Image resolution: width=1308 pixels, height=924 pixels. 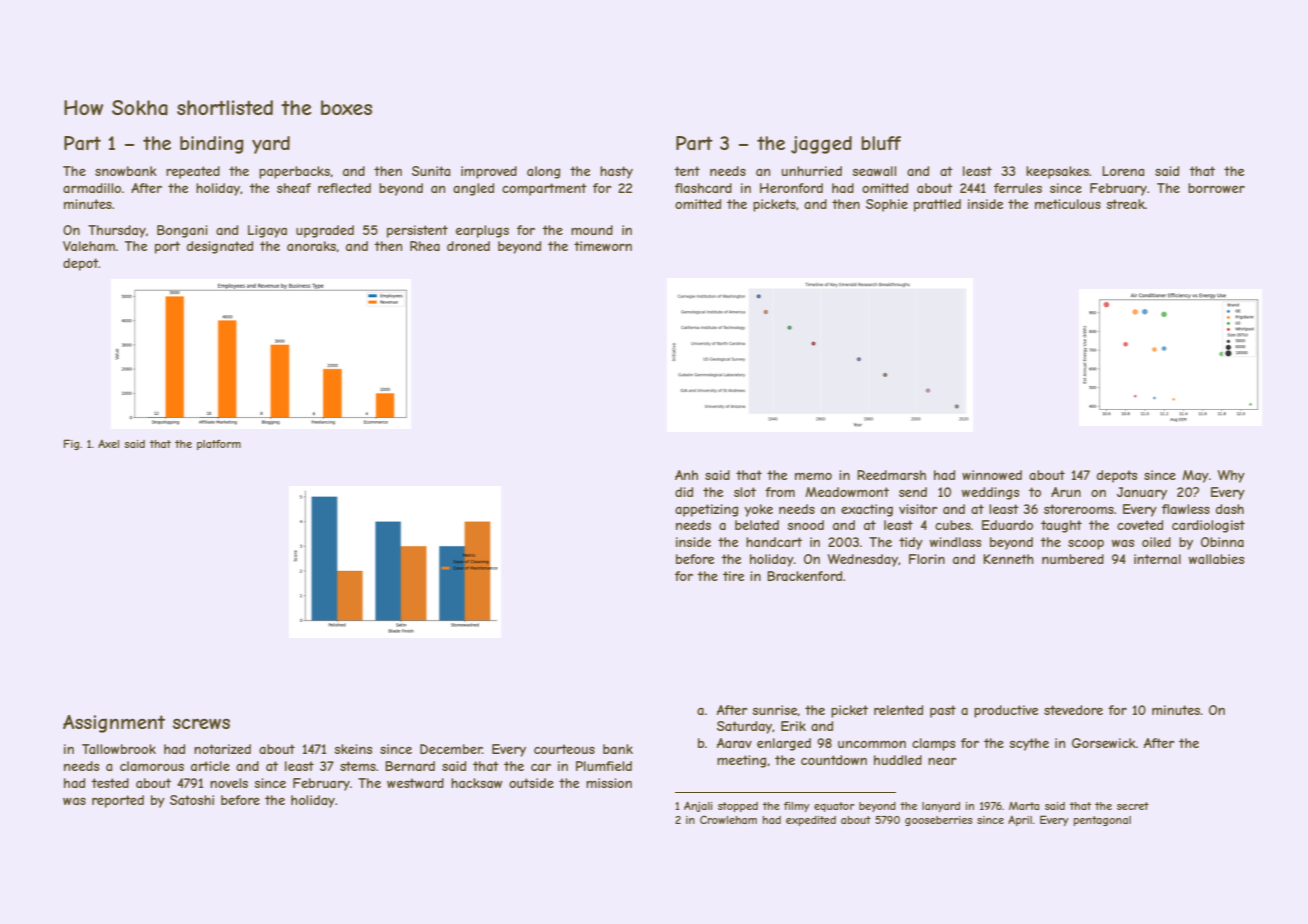 I want to click on binding, so click(x=212, y=145).
